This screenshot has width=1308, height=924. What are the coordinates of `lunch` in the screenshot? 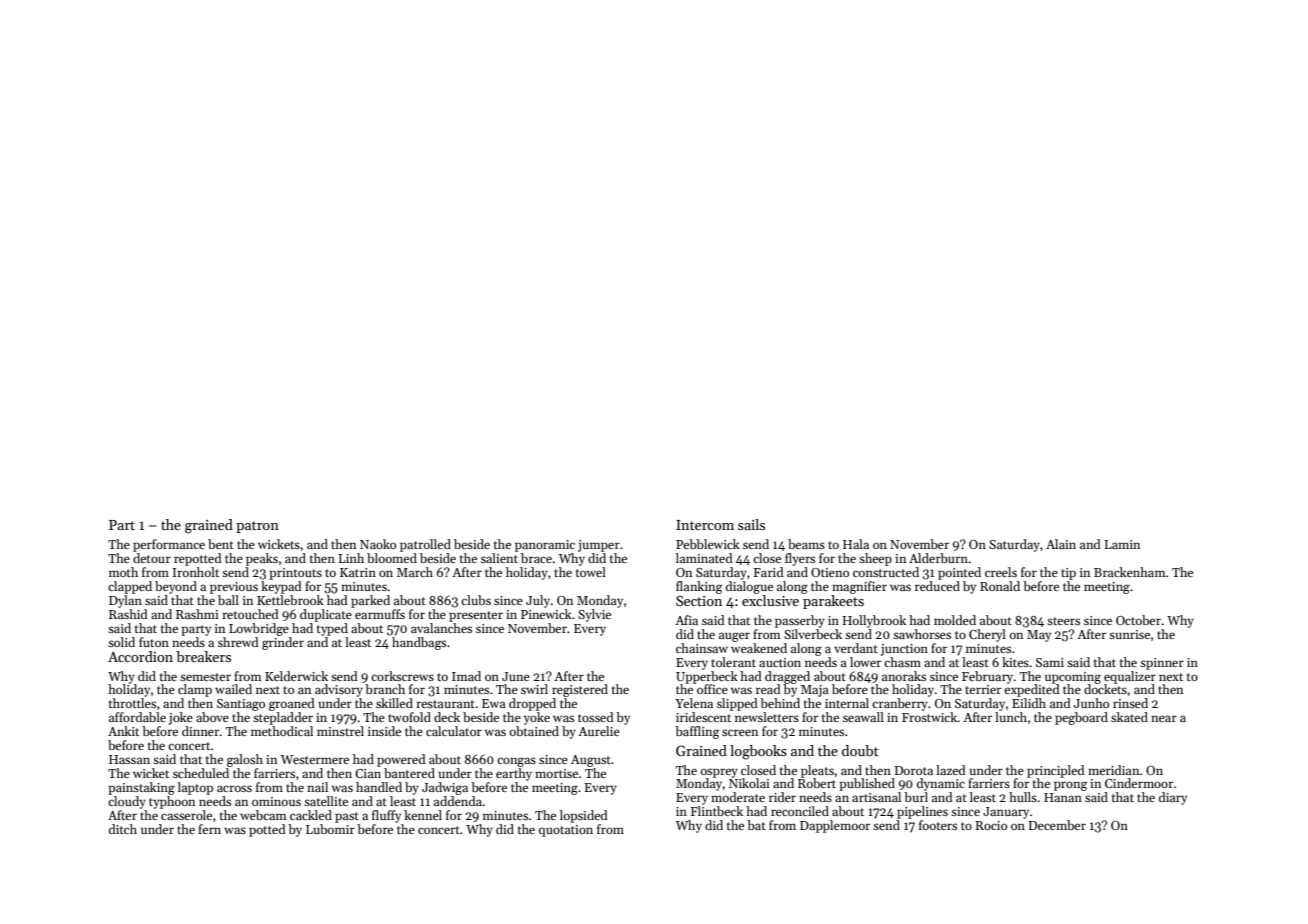 It's located at (1011, 717).
